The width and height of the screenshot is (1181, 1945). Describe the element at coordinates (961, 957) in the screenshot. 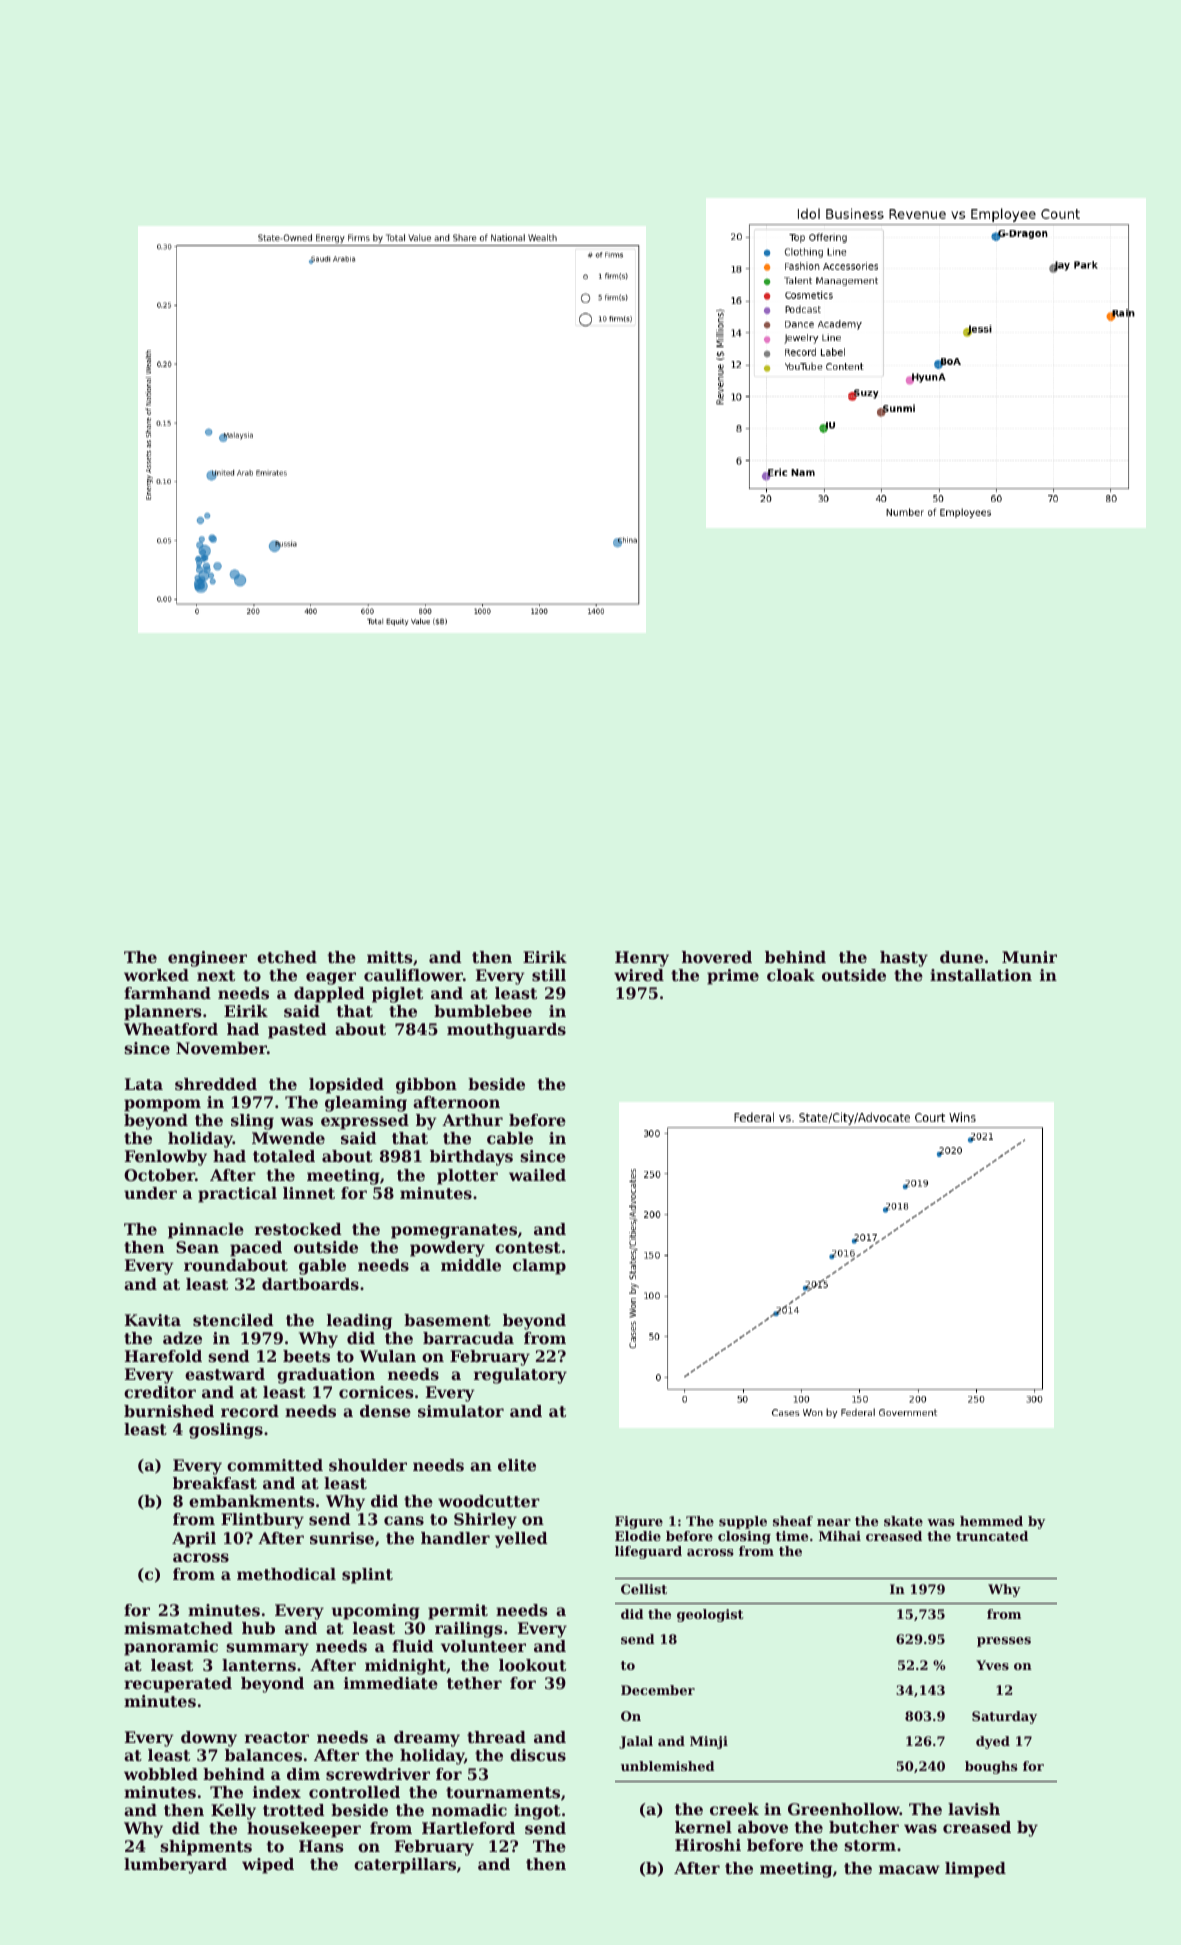

I see `dune` at that location.
